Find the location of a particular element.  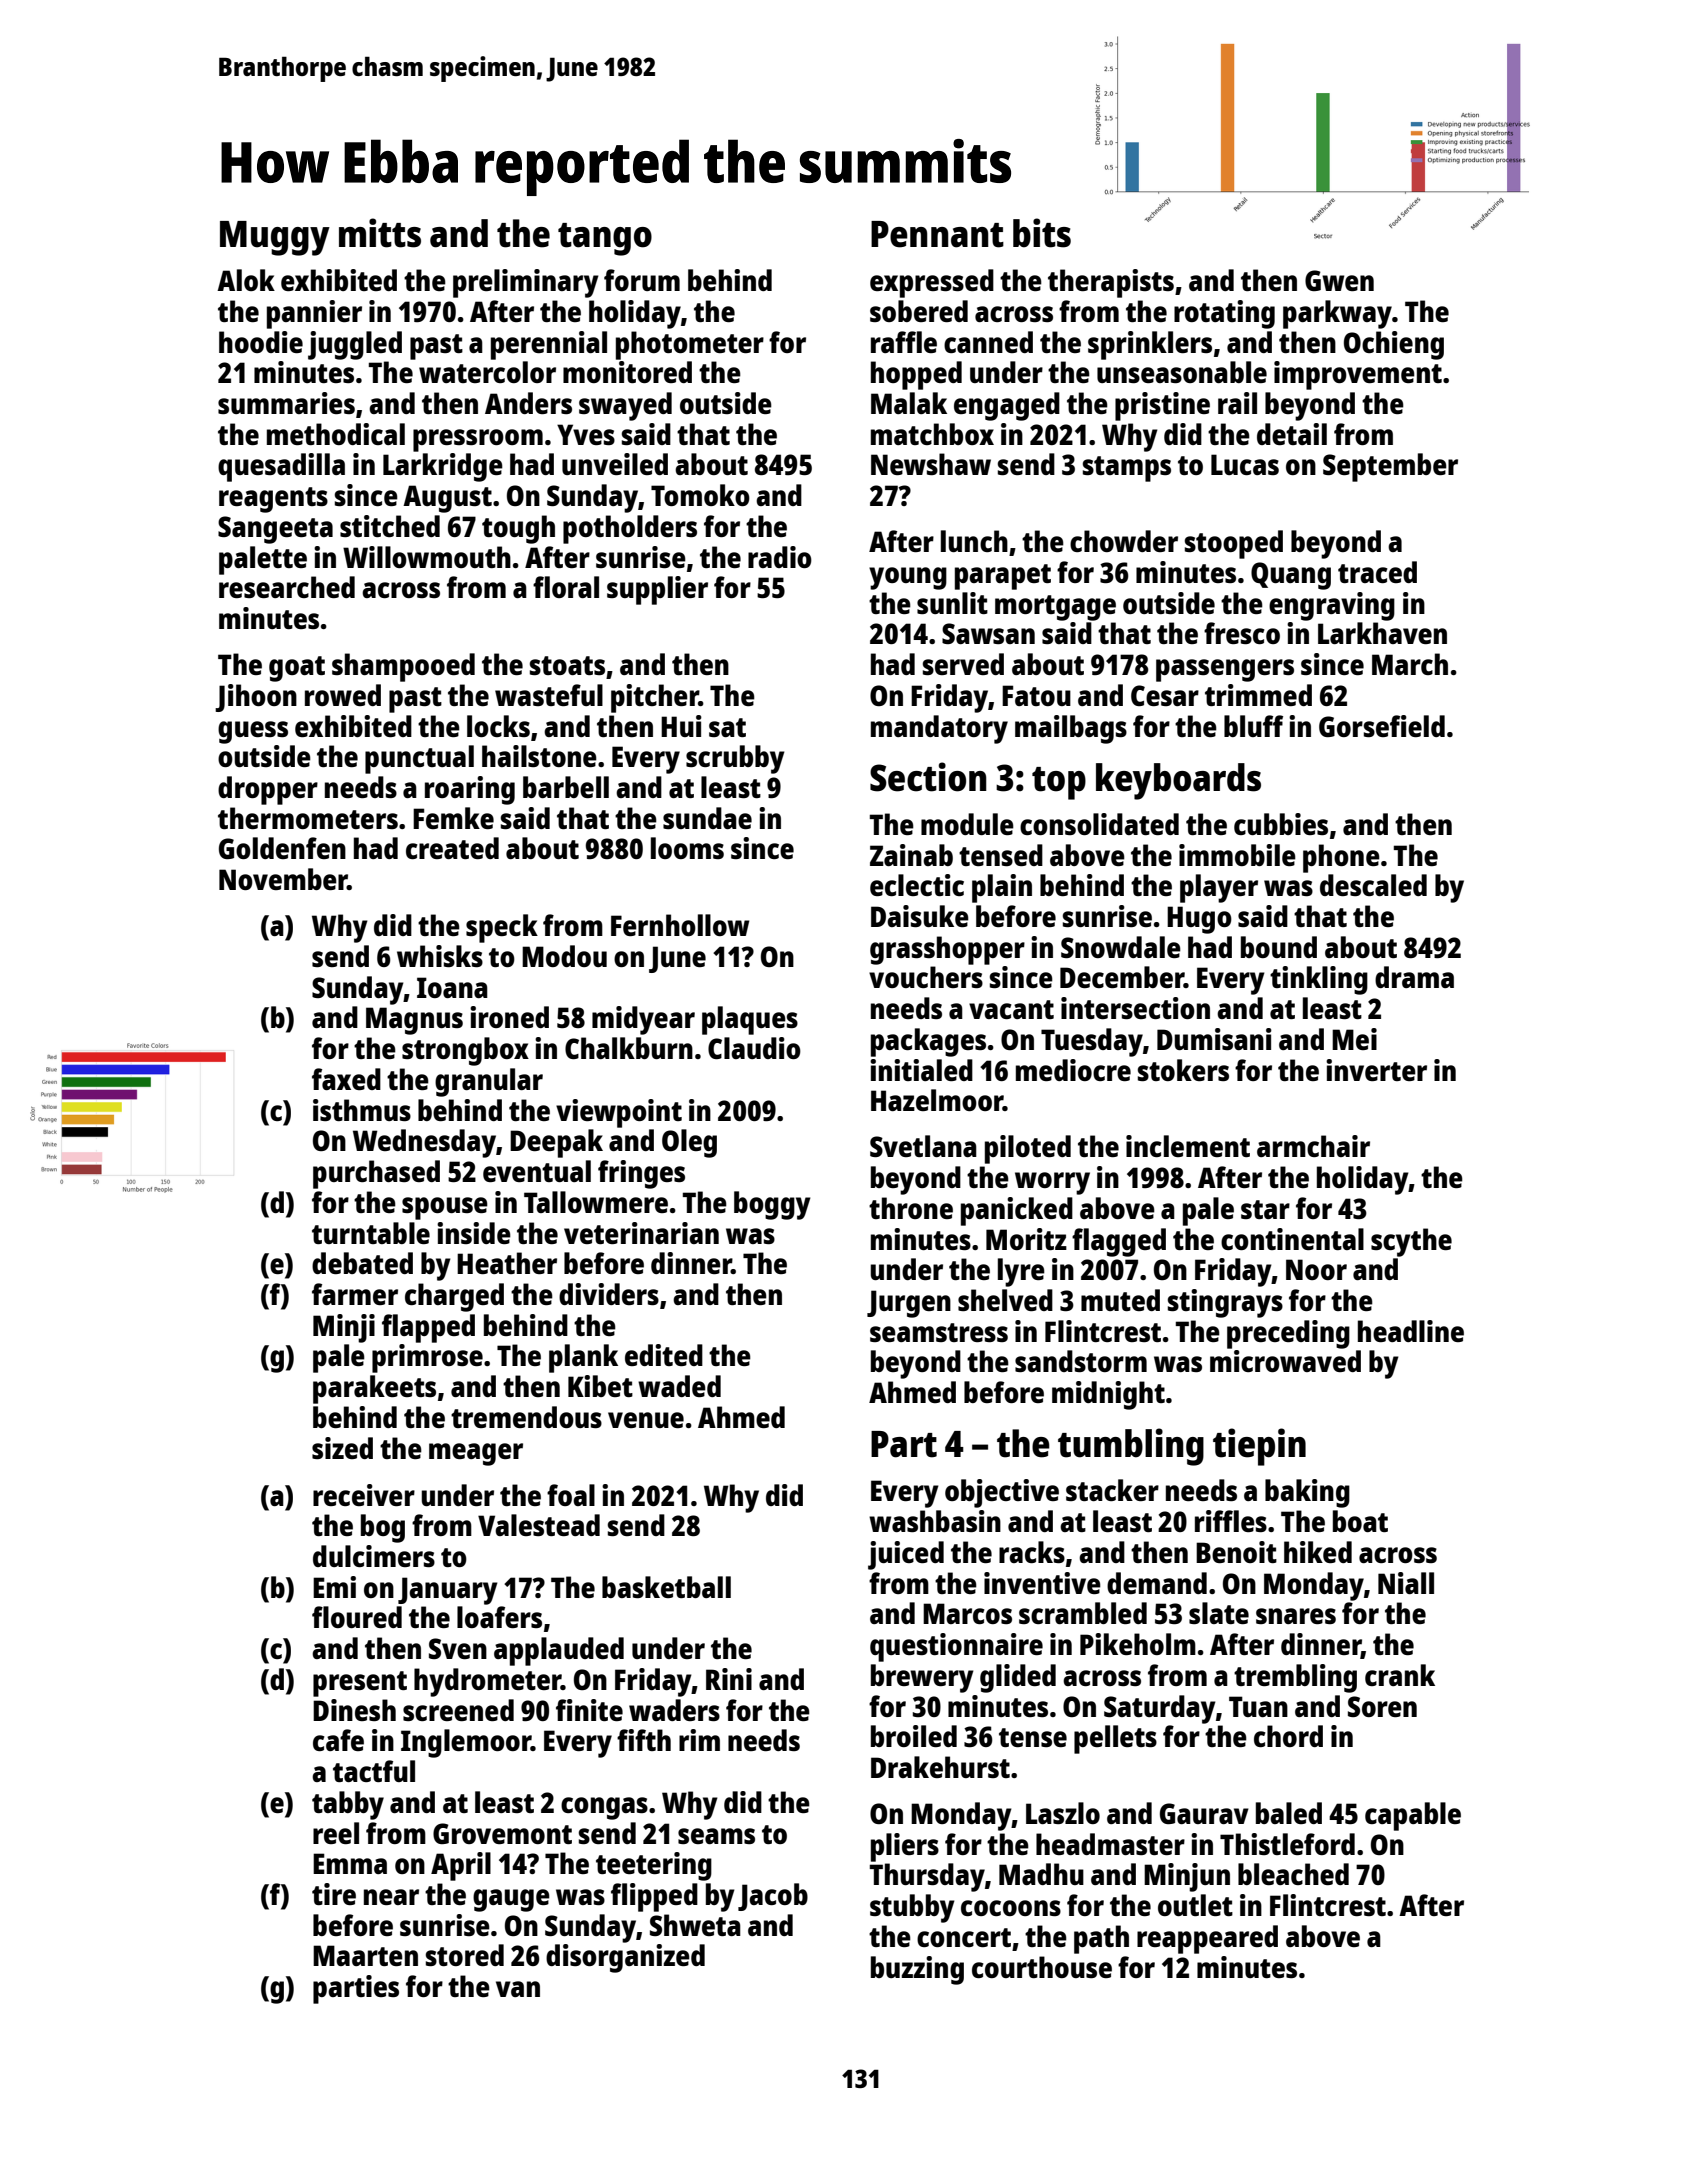

Claudio is located at coordinates (754, 1048).
